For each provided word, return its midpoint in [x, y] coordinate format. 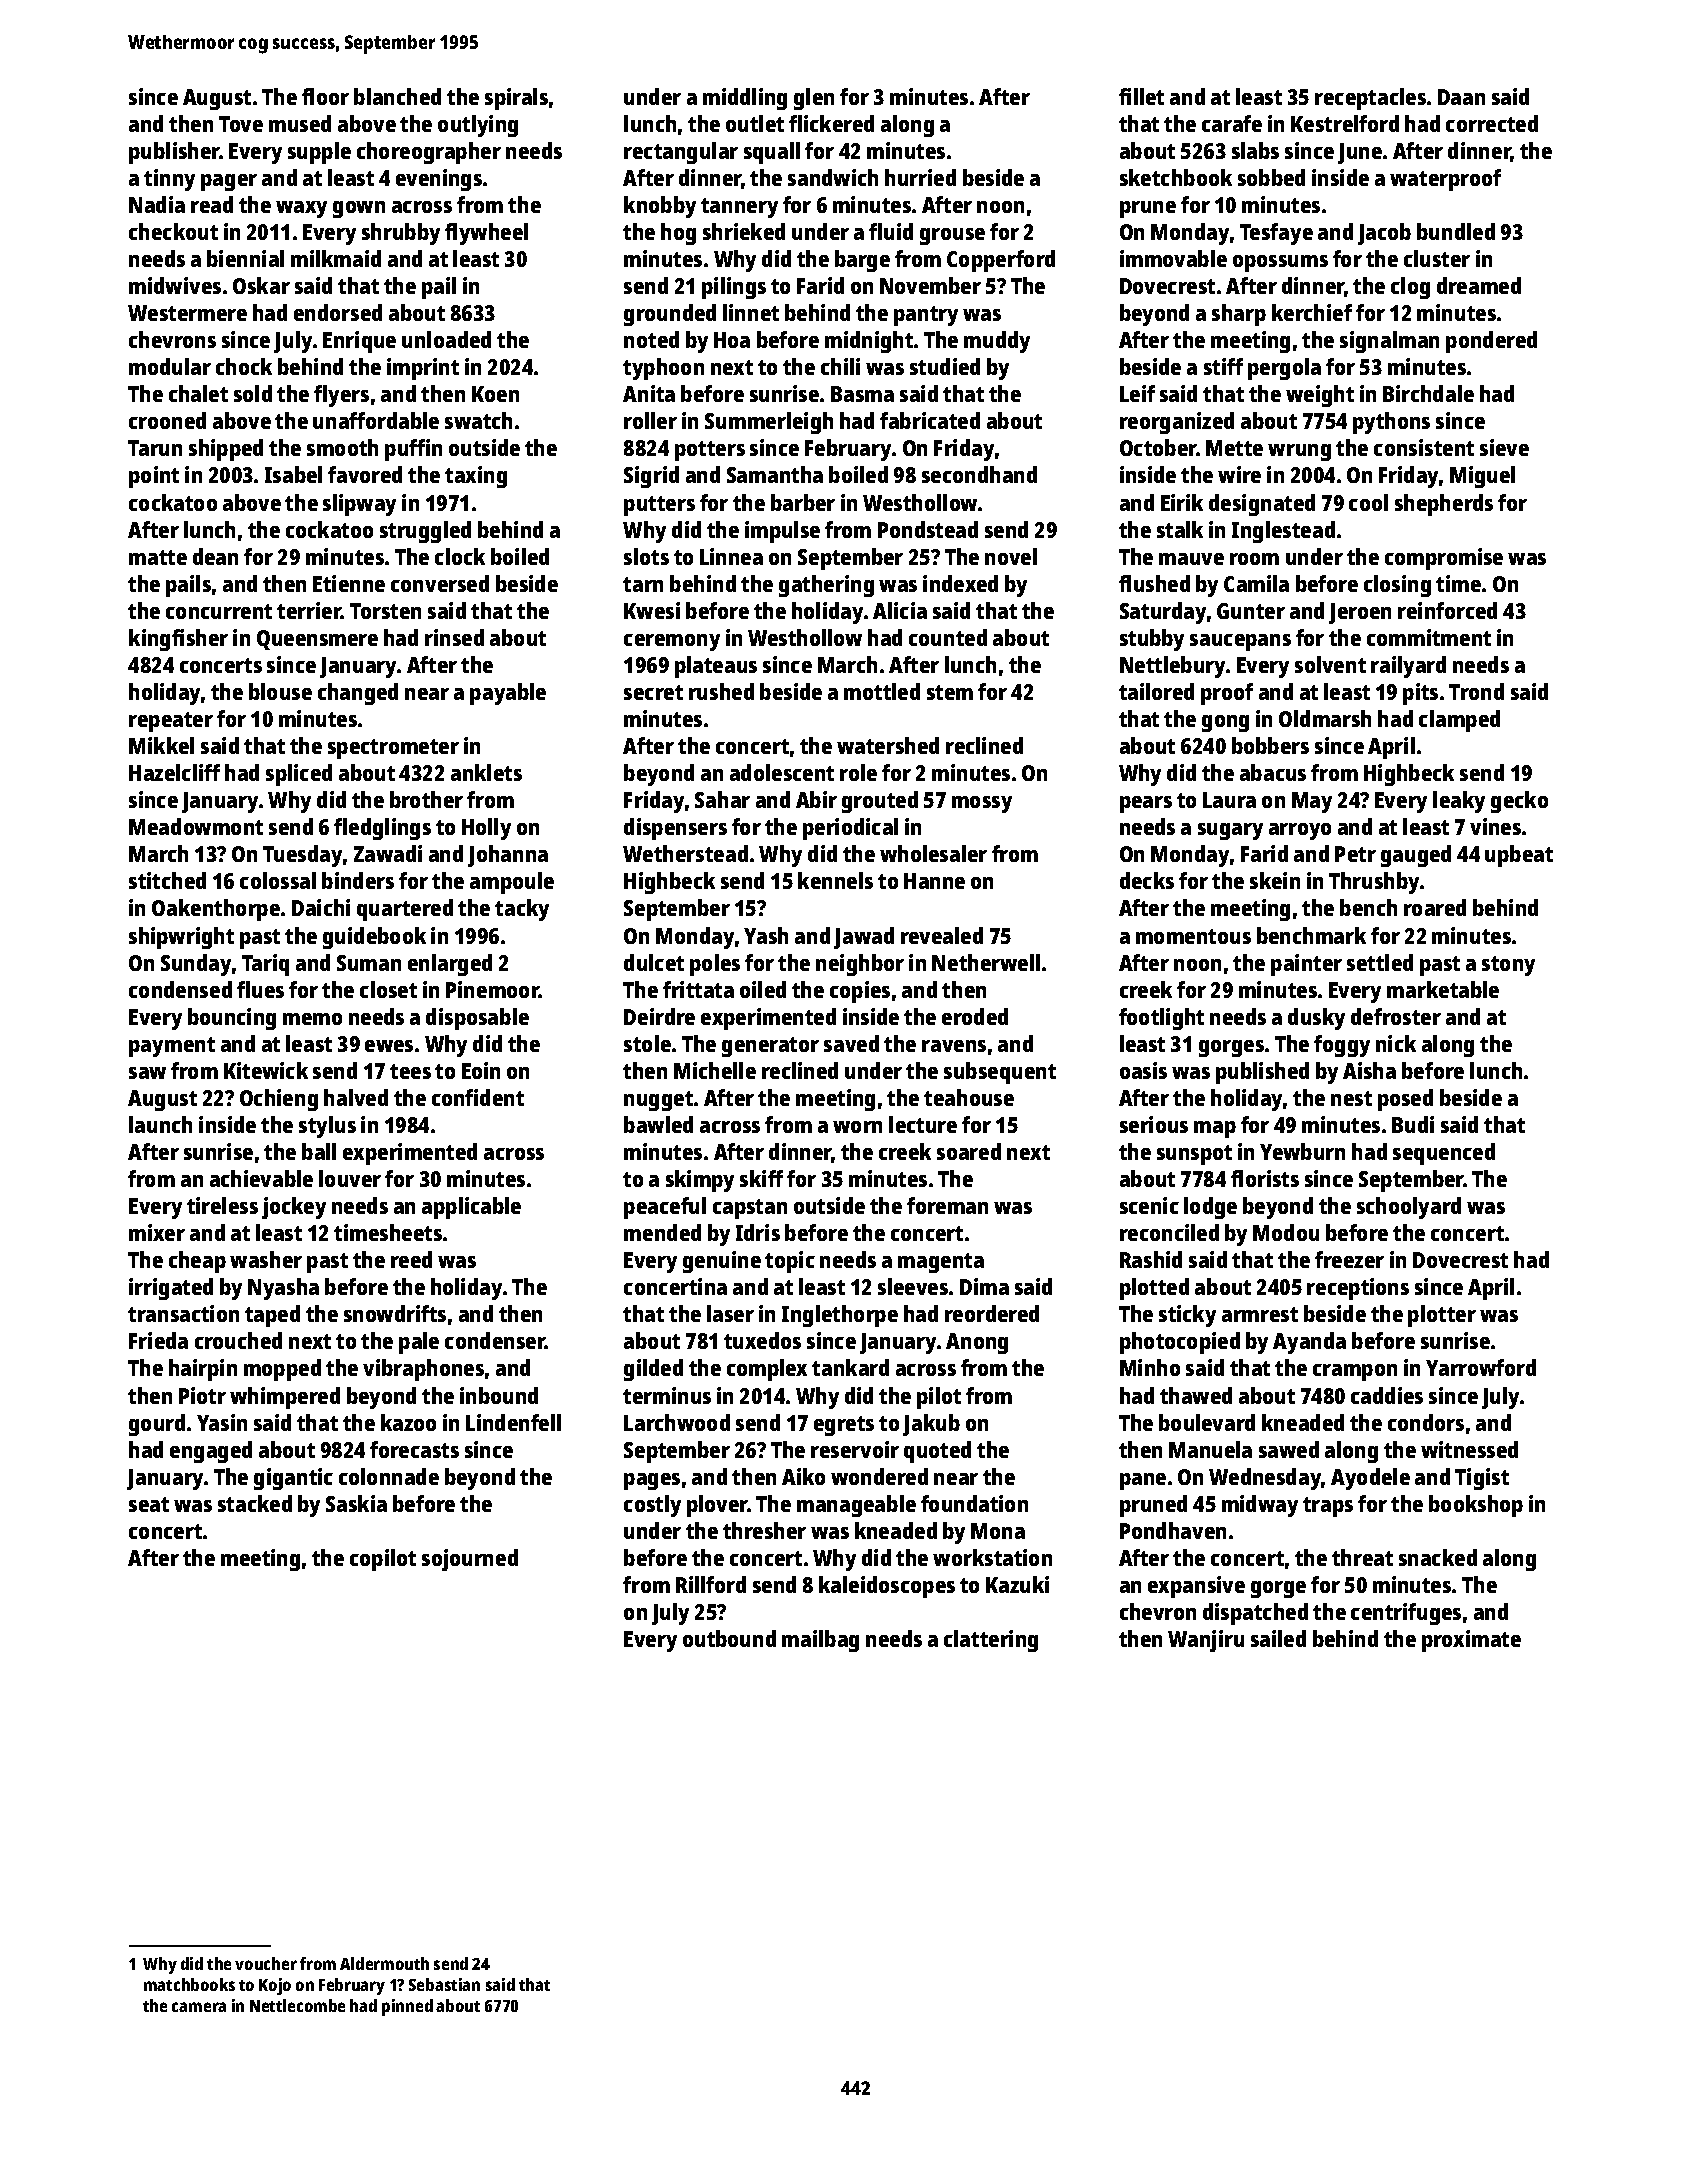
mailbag [820, 1641]
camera [199, 2007]
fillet [1141, 96]
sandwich [833, 177]
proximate [1471, 1641]
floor [325, 96]
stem [950, 692]
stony [1508, 966]
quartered [405, 910]
